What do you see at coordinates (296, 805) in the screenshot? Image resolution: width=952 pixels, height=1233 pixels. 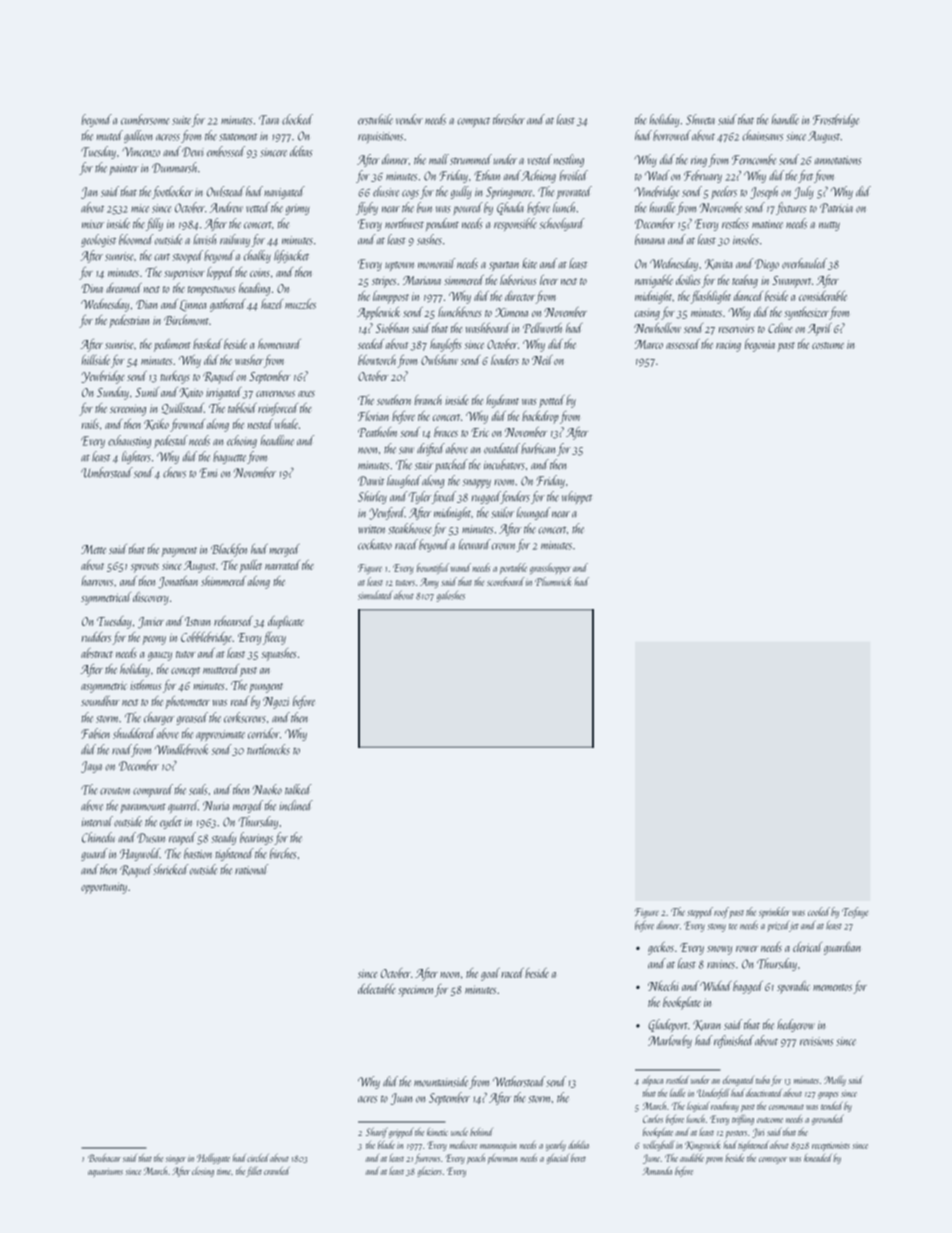 I see `inclined` at bounding box center [296, 805].
